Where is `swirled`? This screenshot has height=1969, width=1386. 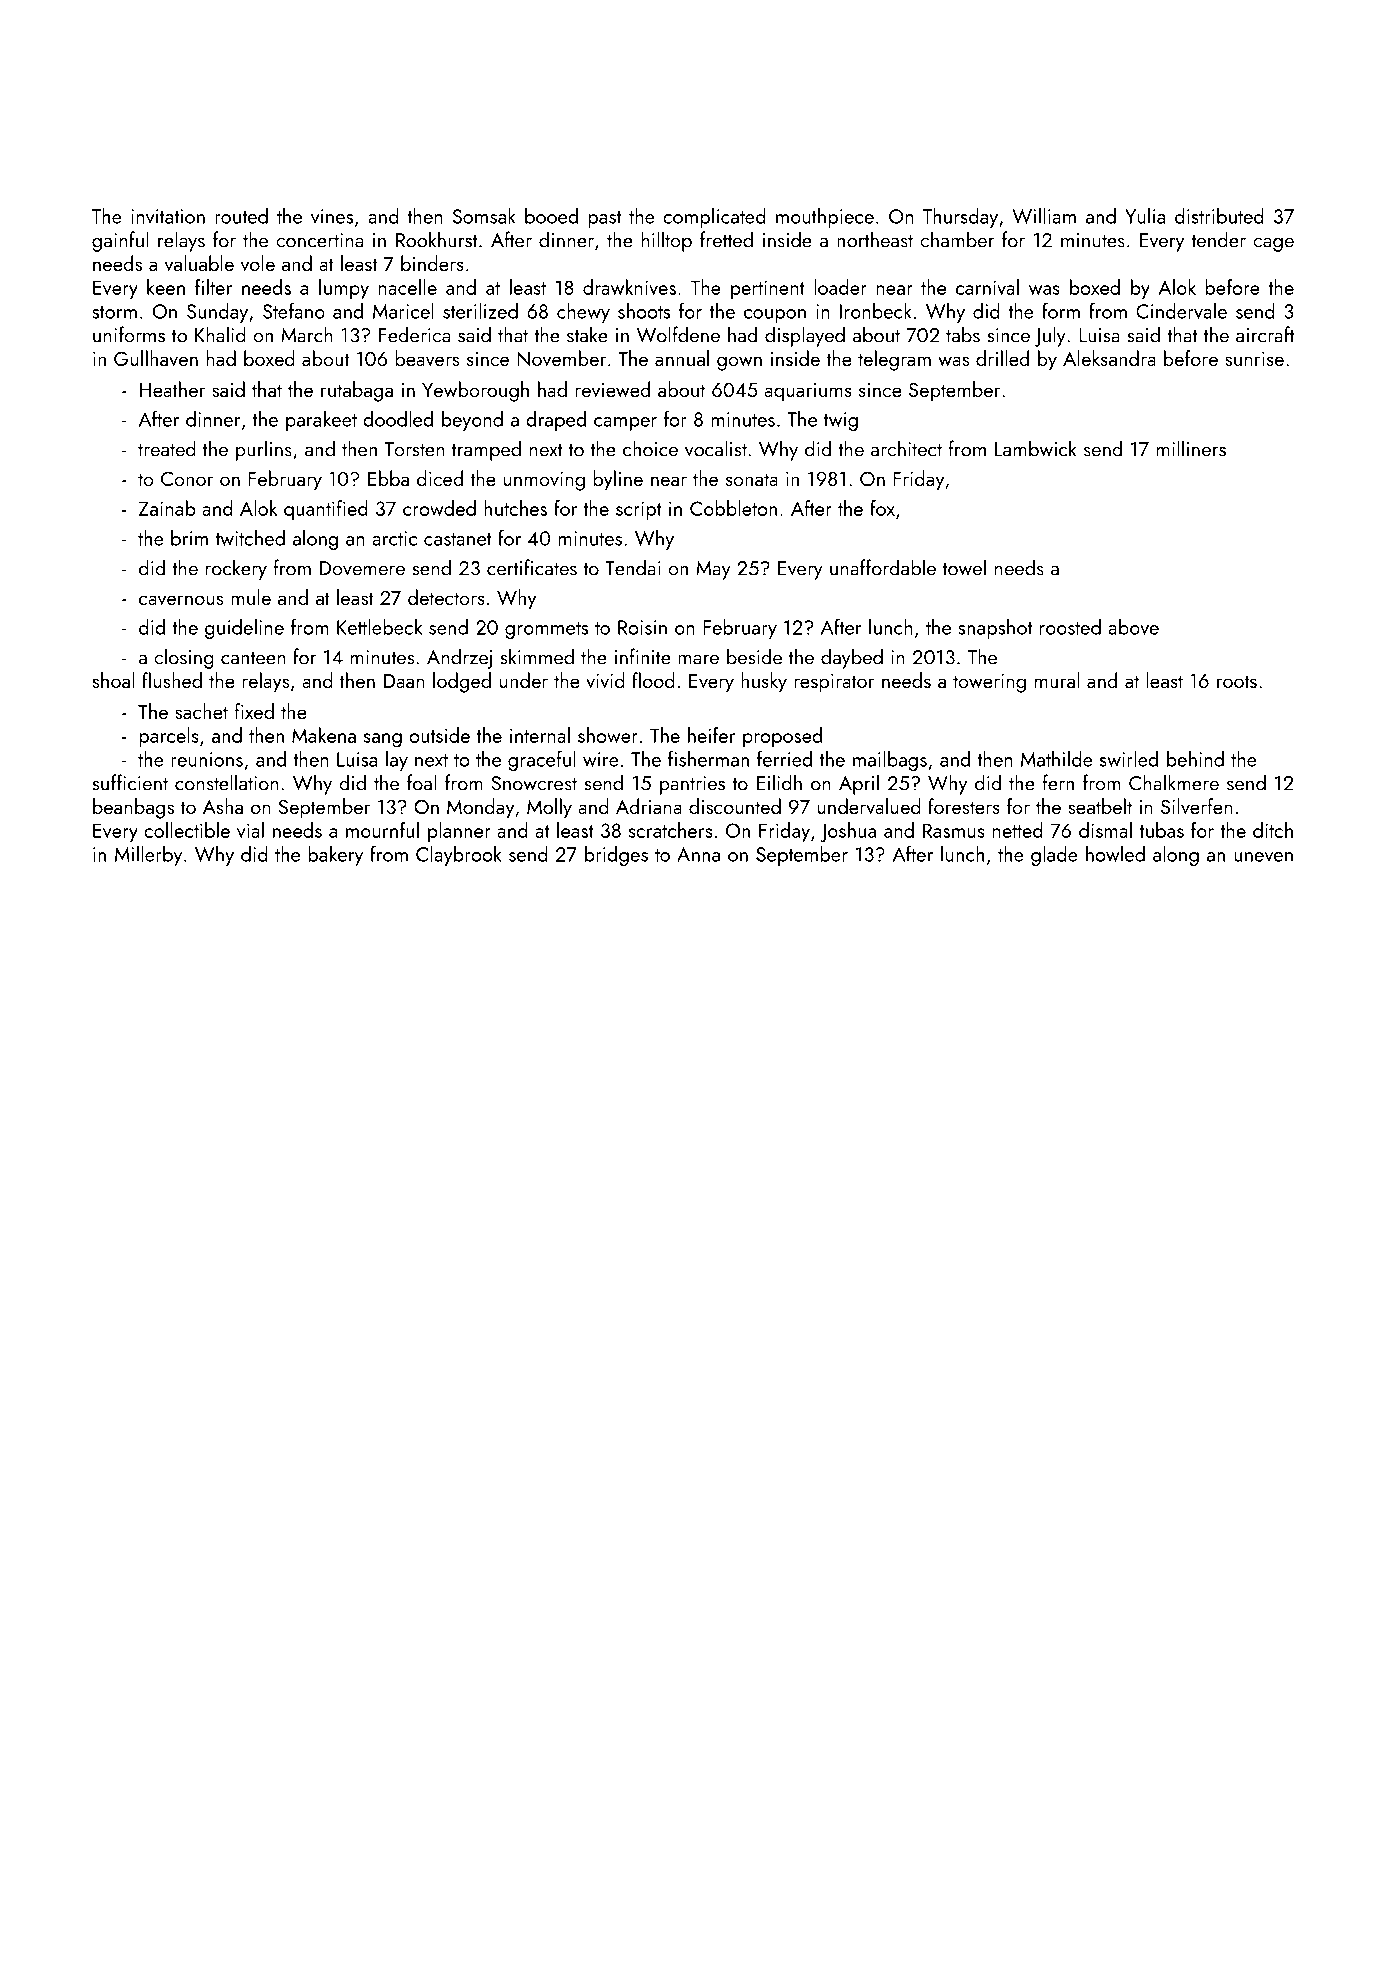 swirled is located at coordinates (1129, 759).
